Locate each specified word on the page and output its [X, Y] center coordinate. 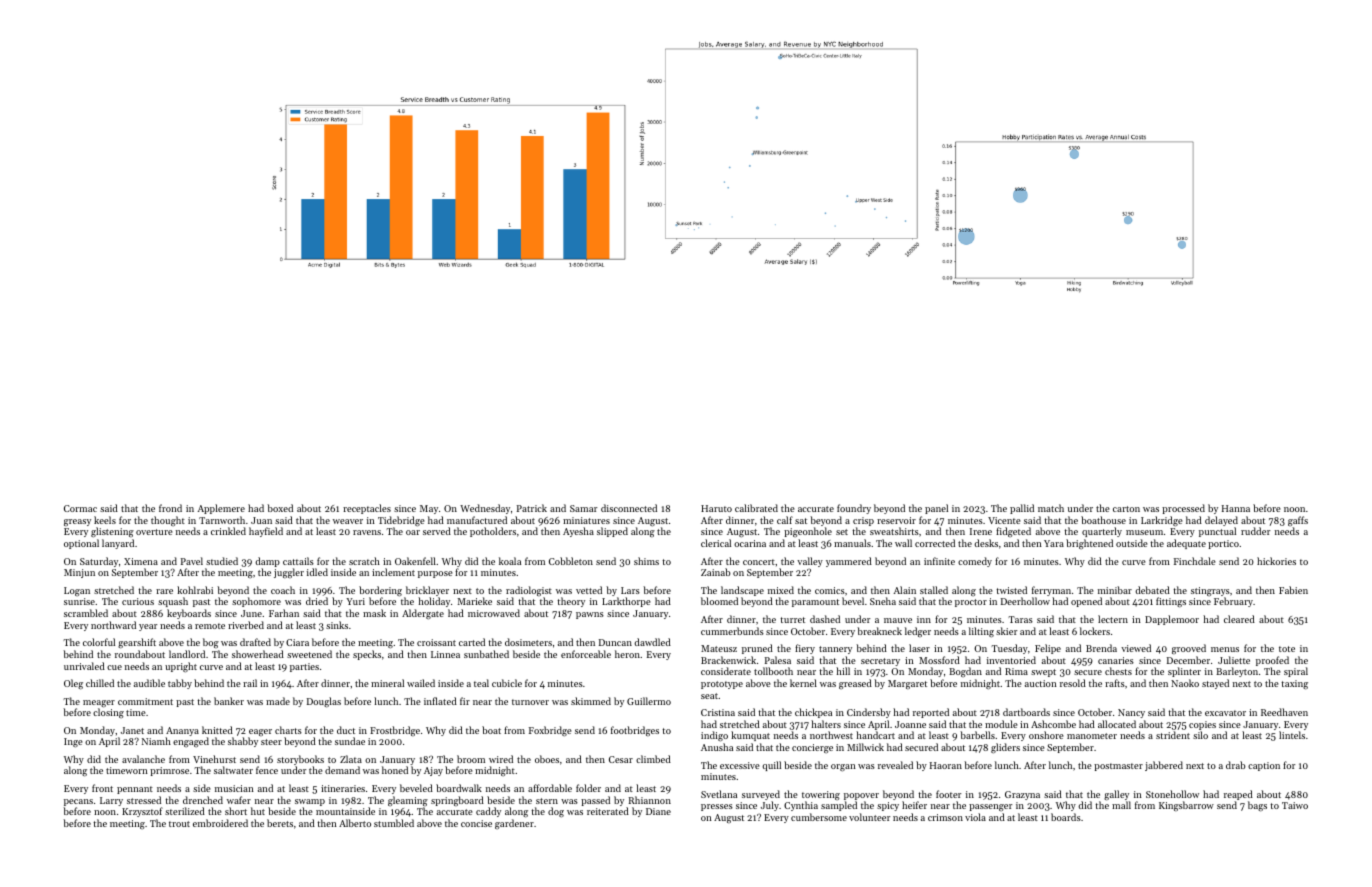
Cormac [80, 508]
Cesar [621, 759]
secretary [880, 662]
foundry [854, 509]
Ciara [297, 642]
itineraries [343, 788]
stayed [1215, 684]
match [1051, 508]
